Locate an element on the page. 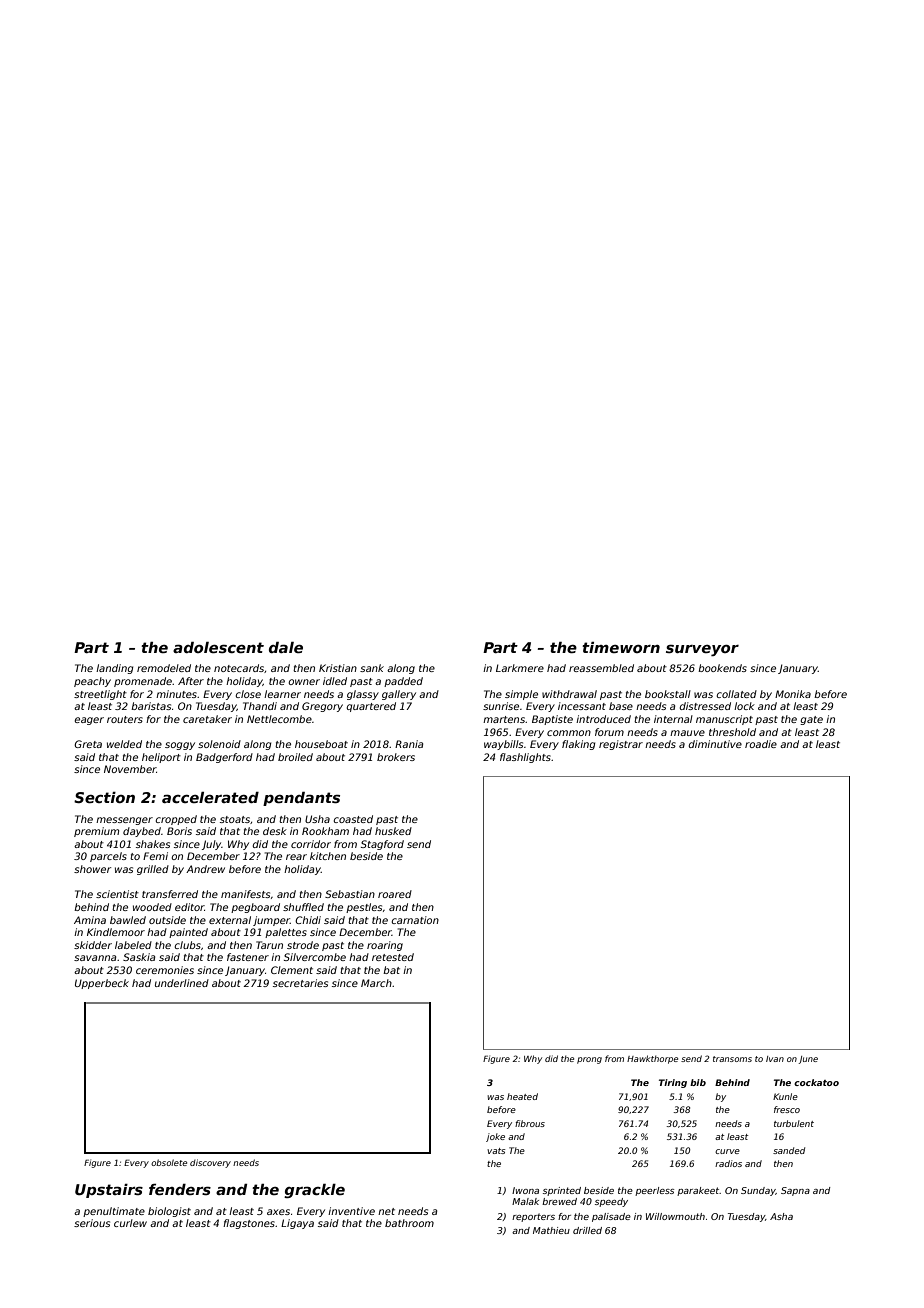 The height and width of the page is (1308, 924). surveyor is located at coordinates (702, 650).
